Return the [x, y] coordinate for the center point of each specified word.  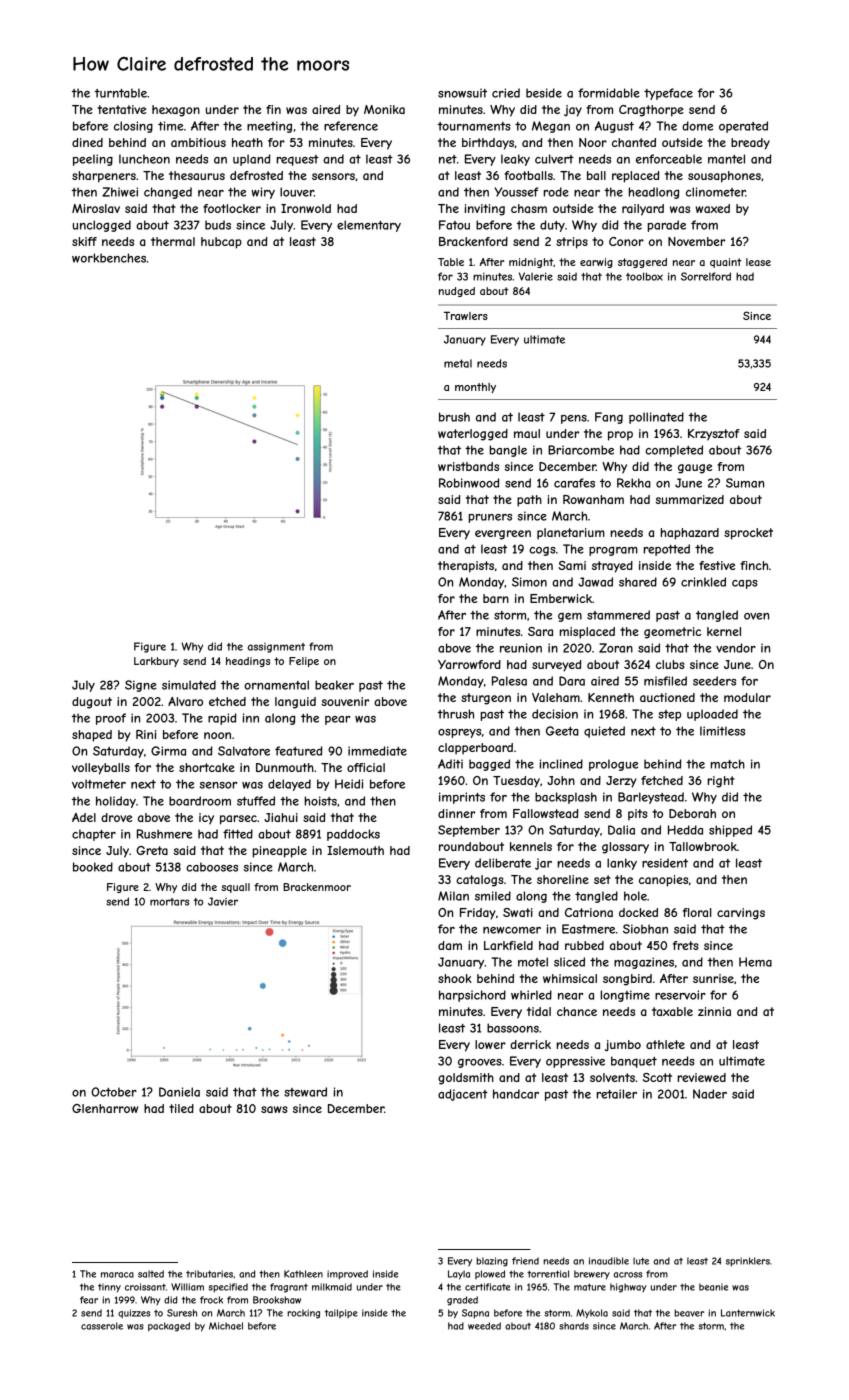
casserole [102, 1326]
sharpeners [104, 177]
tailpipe [341, 1313]
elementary [369, 226]
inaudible [609, 1261]
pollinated [656, 418]
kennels [531, 846]
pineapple [280, 852]
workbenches [109, 258]
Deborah [692, 813]
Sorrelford [706, 276]
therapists [466, 567]
